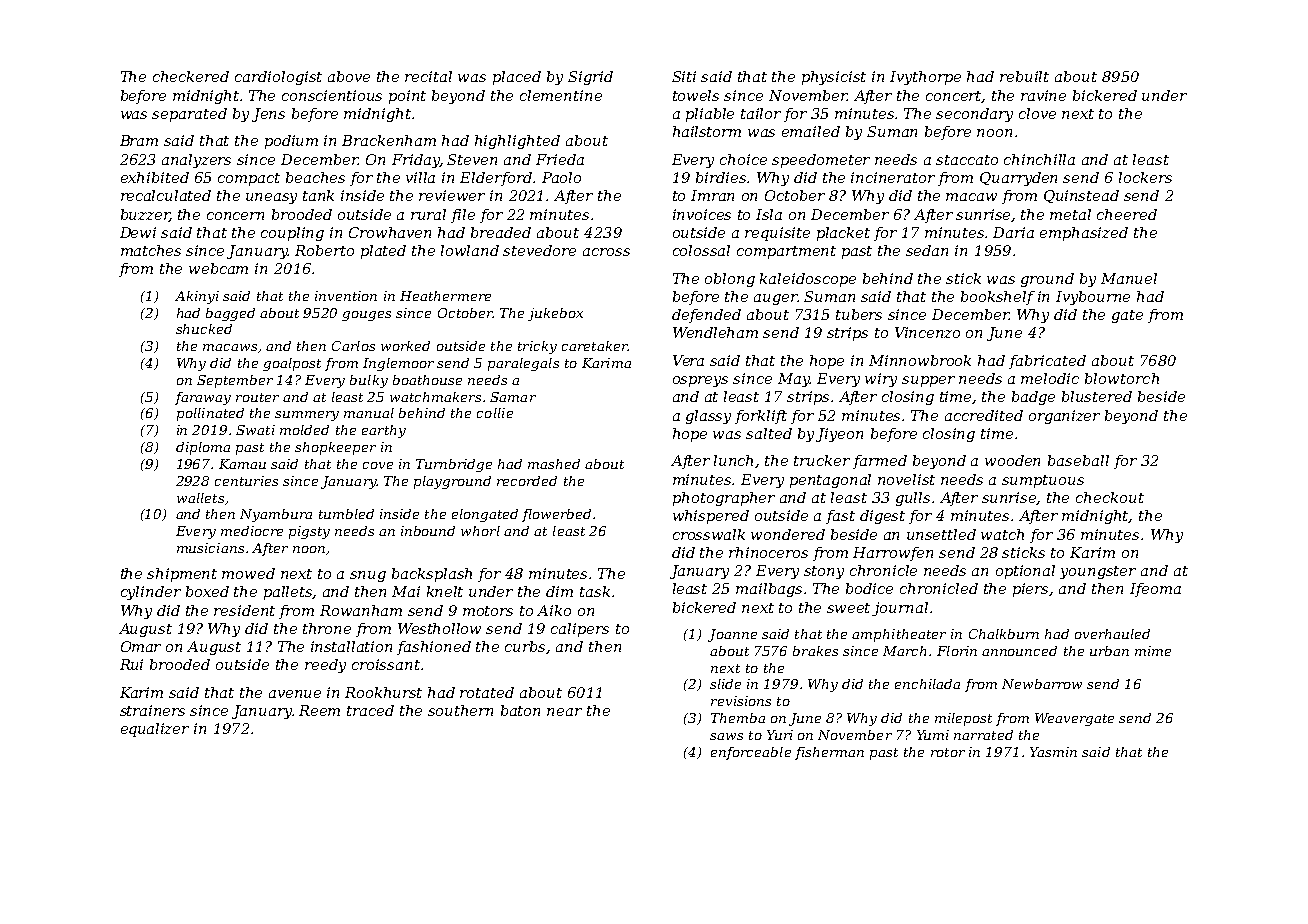 The image size is (1308, 924). Describe the element at coordinates (527, 481) in the page. I see `recorded` at that location.
